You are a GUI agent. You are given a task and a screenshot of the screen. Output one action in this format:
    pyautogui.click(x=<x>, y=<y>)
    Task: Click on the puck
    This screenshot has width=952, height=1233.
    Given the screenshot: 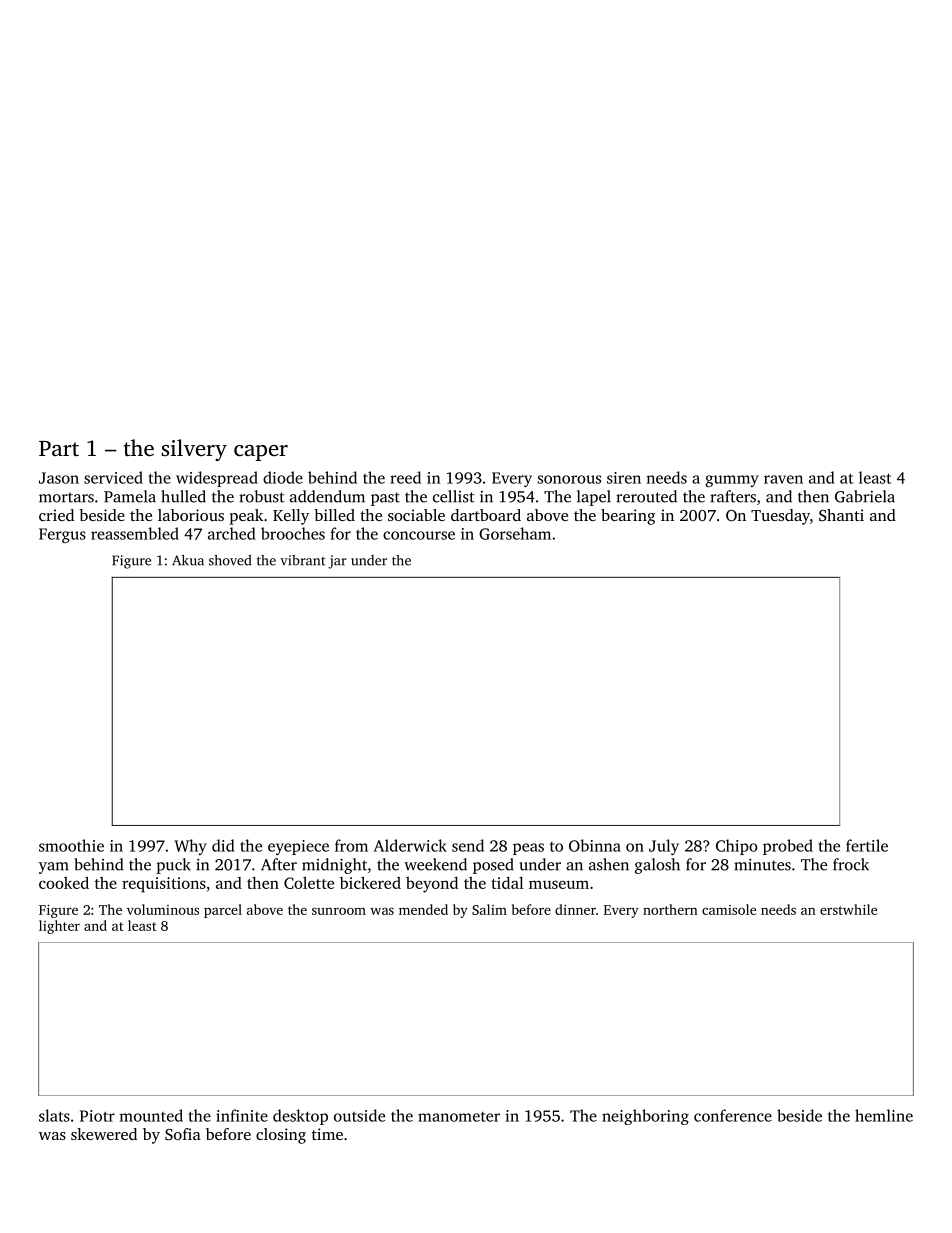 What is the action you would take?
    pyautogui.click(x=173, y=866)
